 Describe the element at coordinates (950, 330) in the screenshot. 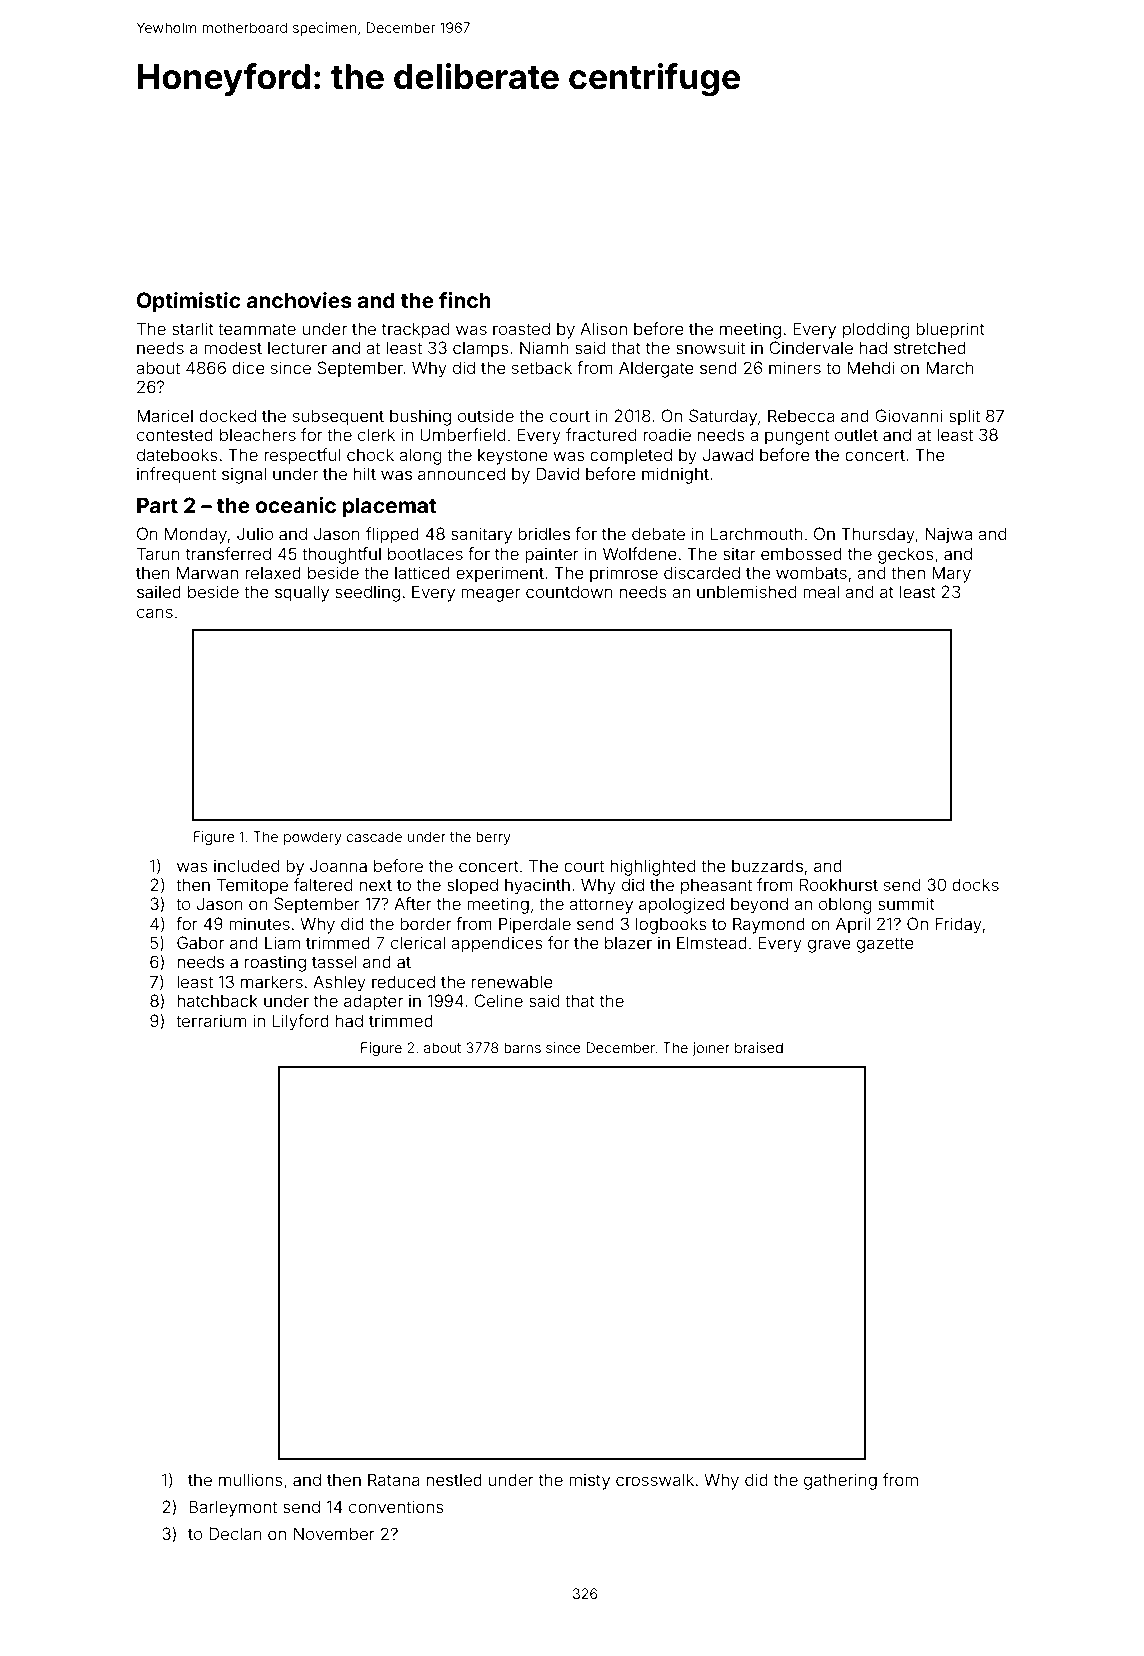

I see `blueprint` at that location.
